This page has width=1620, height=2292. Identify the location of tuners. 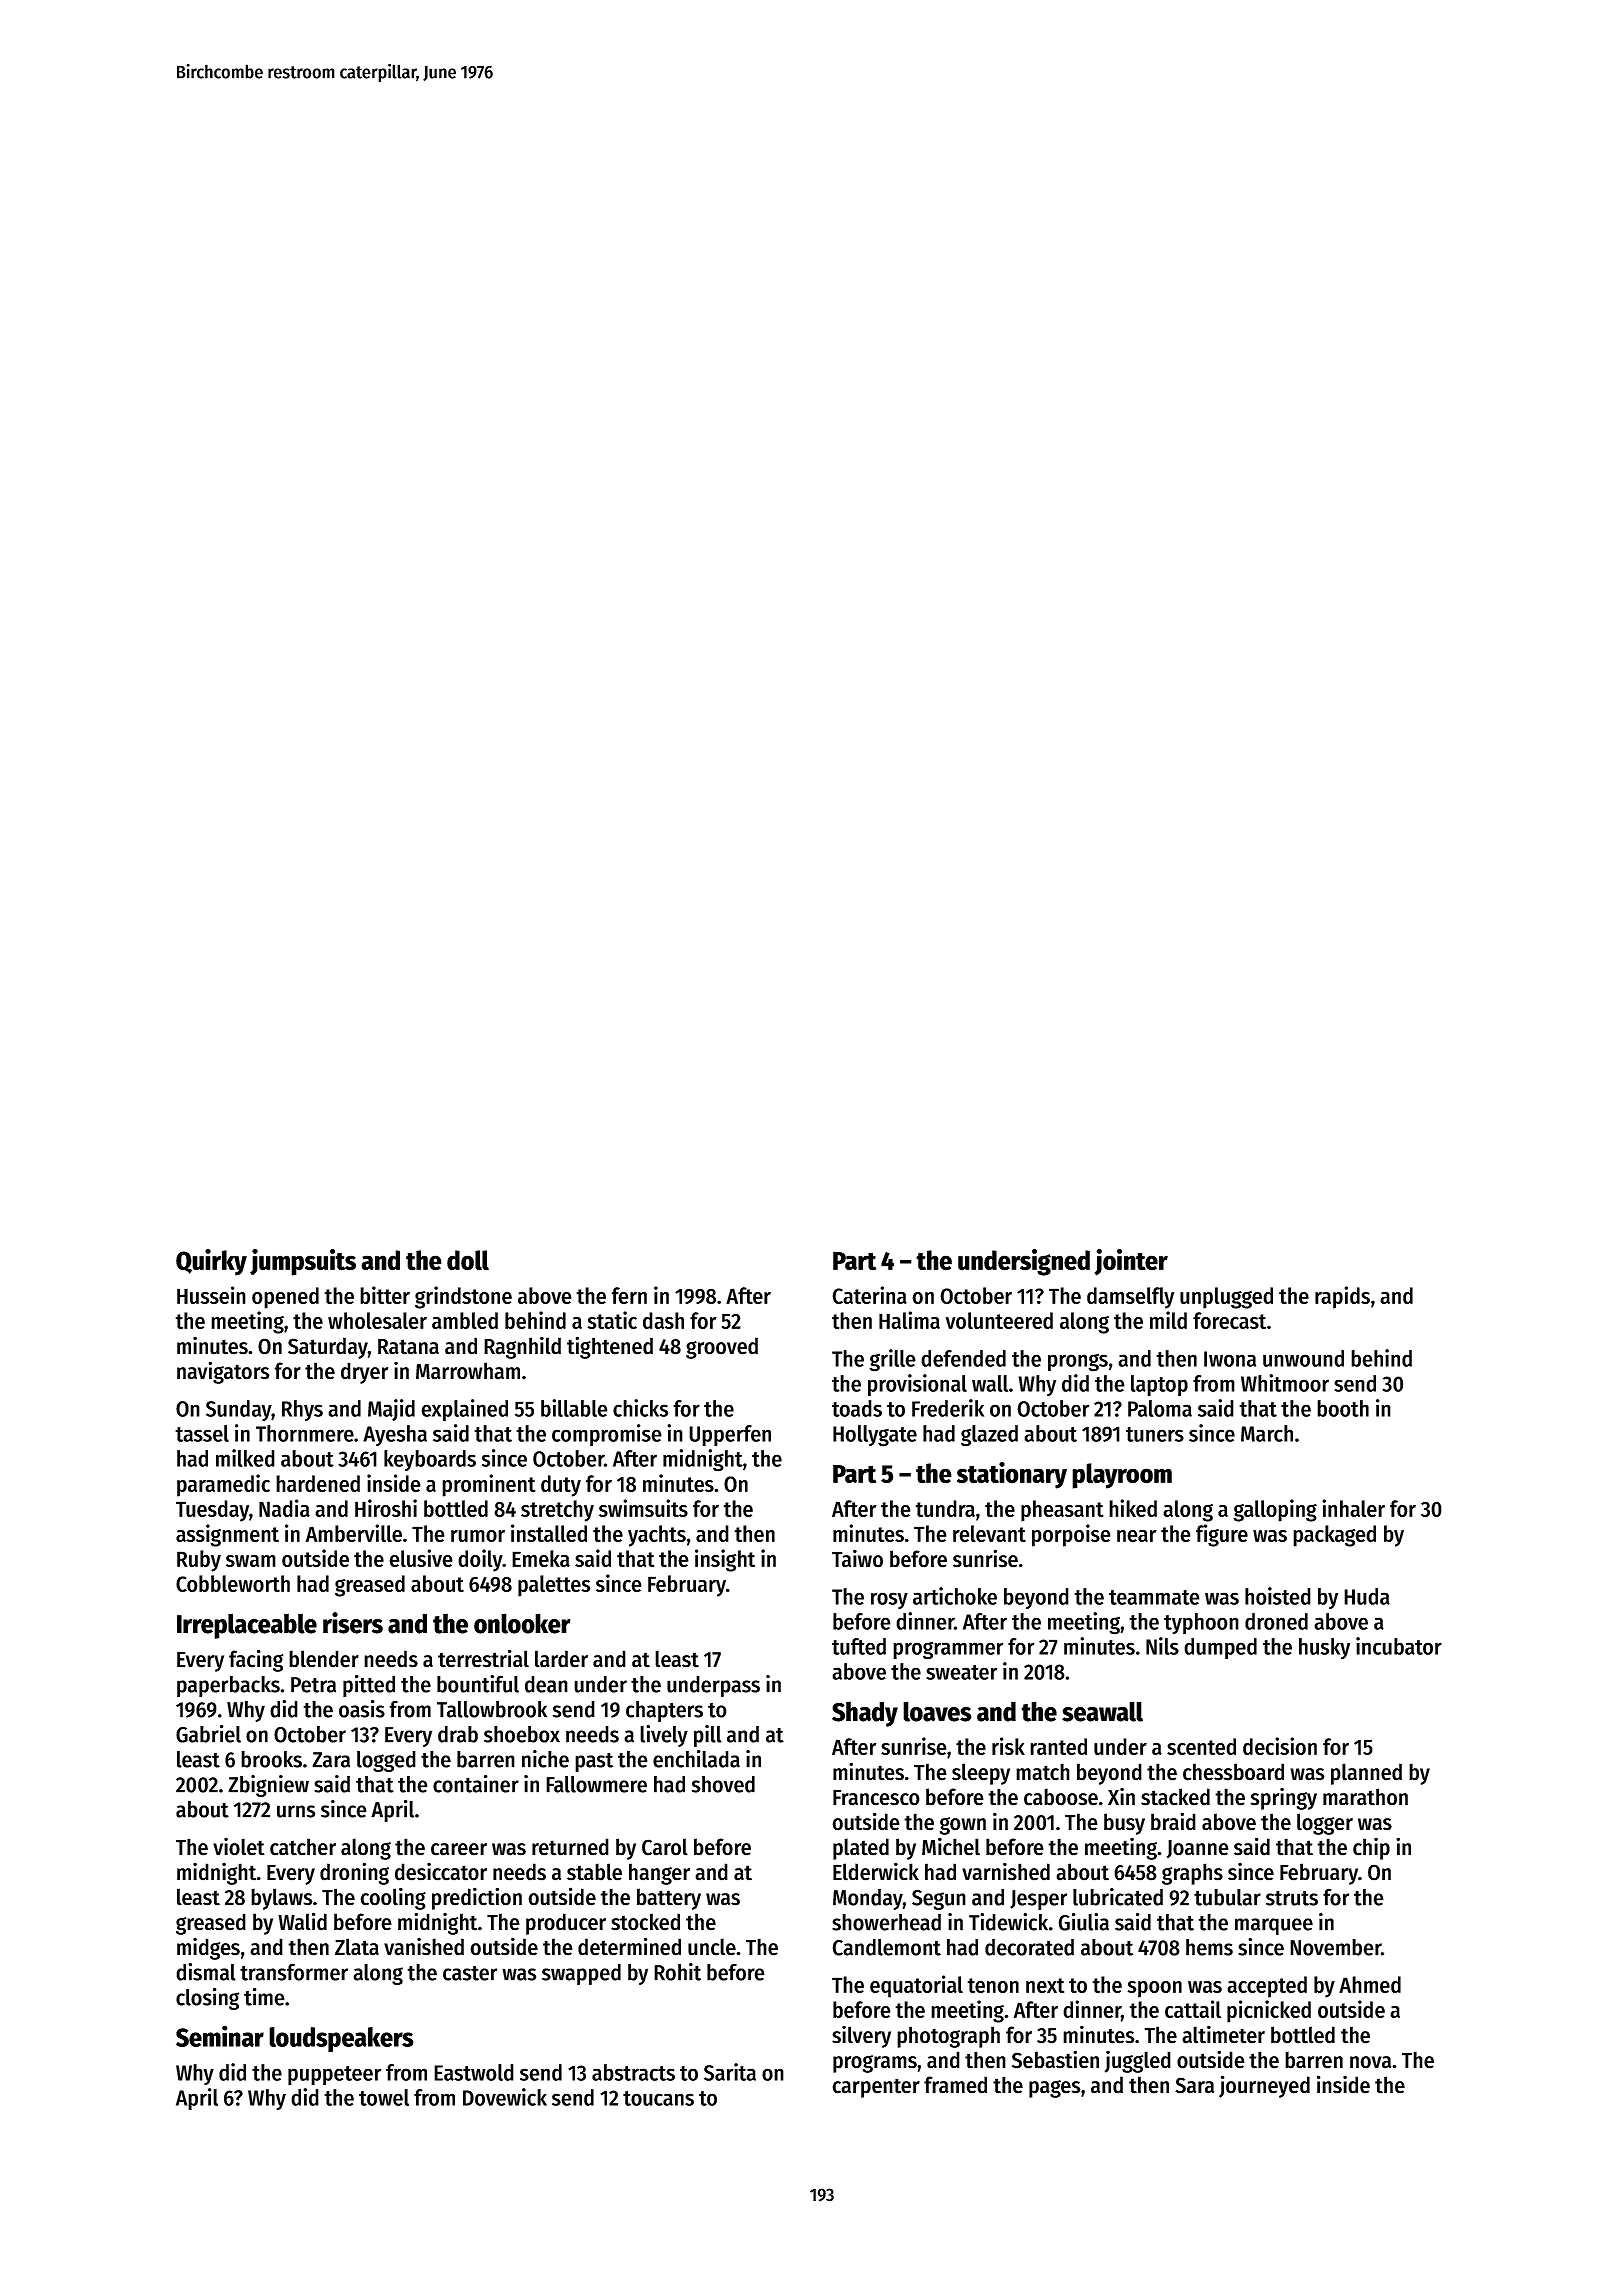
(1155, 1434).
